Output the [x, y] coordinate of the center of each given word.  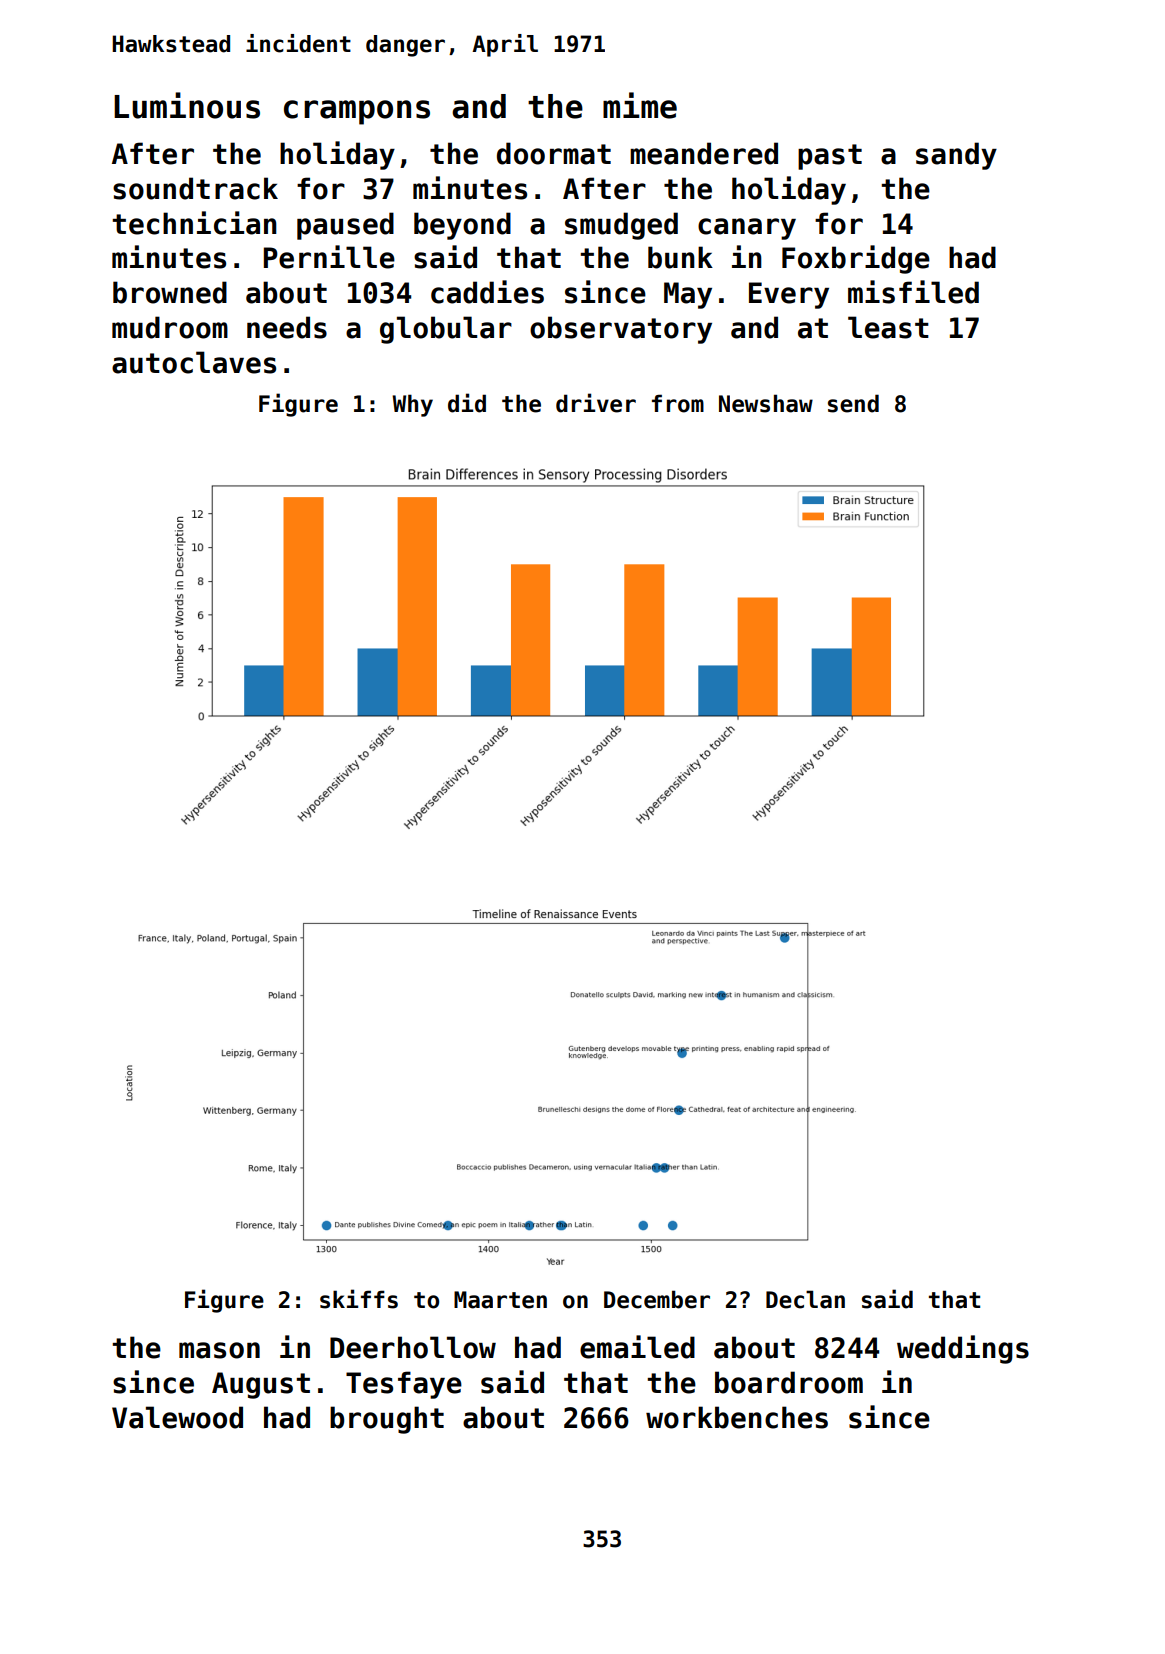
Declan [805, 1299]
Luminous [187, 105]
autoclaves [194, 362]
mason [219, 1350]
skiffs [359, 1299]
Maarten [500, 1300]
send [853, 403]
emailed [637, 1347]
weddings [963, 1349]
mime [640, 105]
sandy [956, 156]
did [467, 403]
